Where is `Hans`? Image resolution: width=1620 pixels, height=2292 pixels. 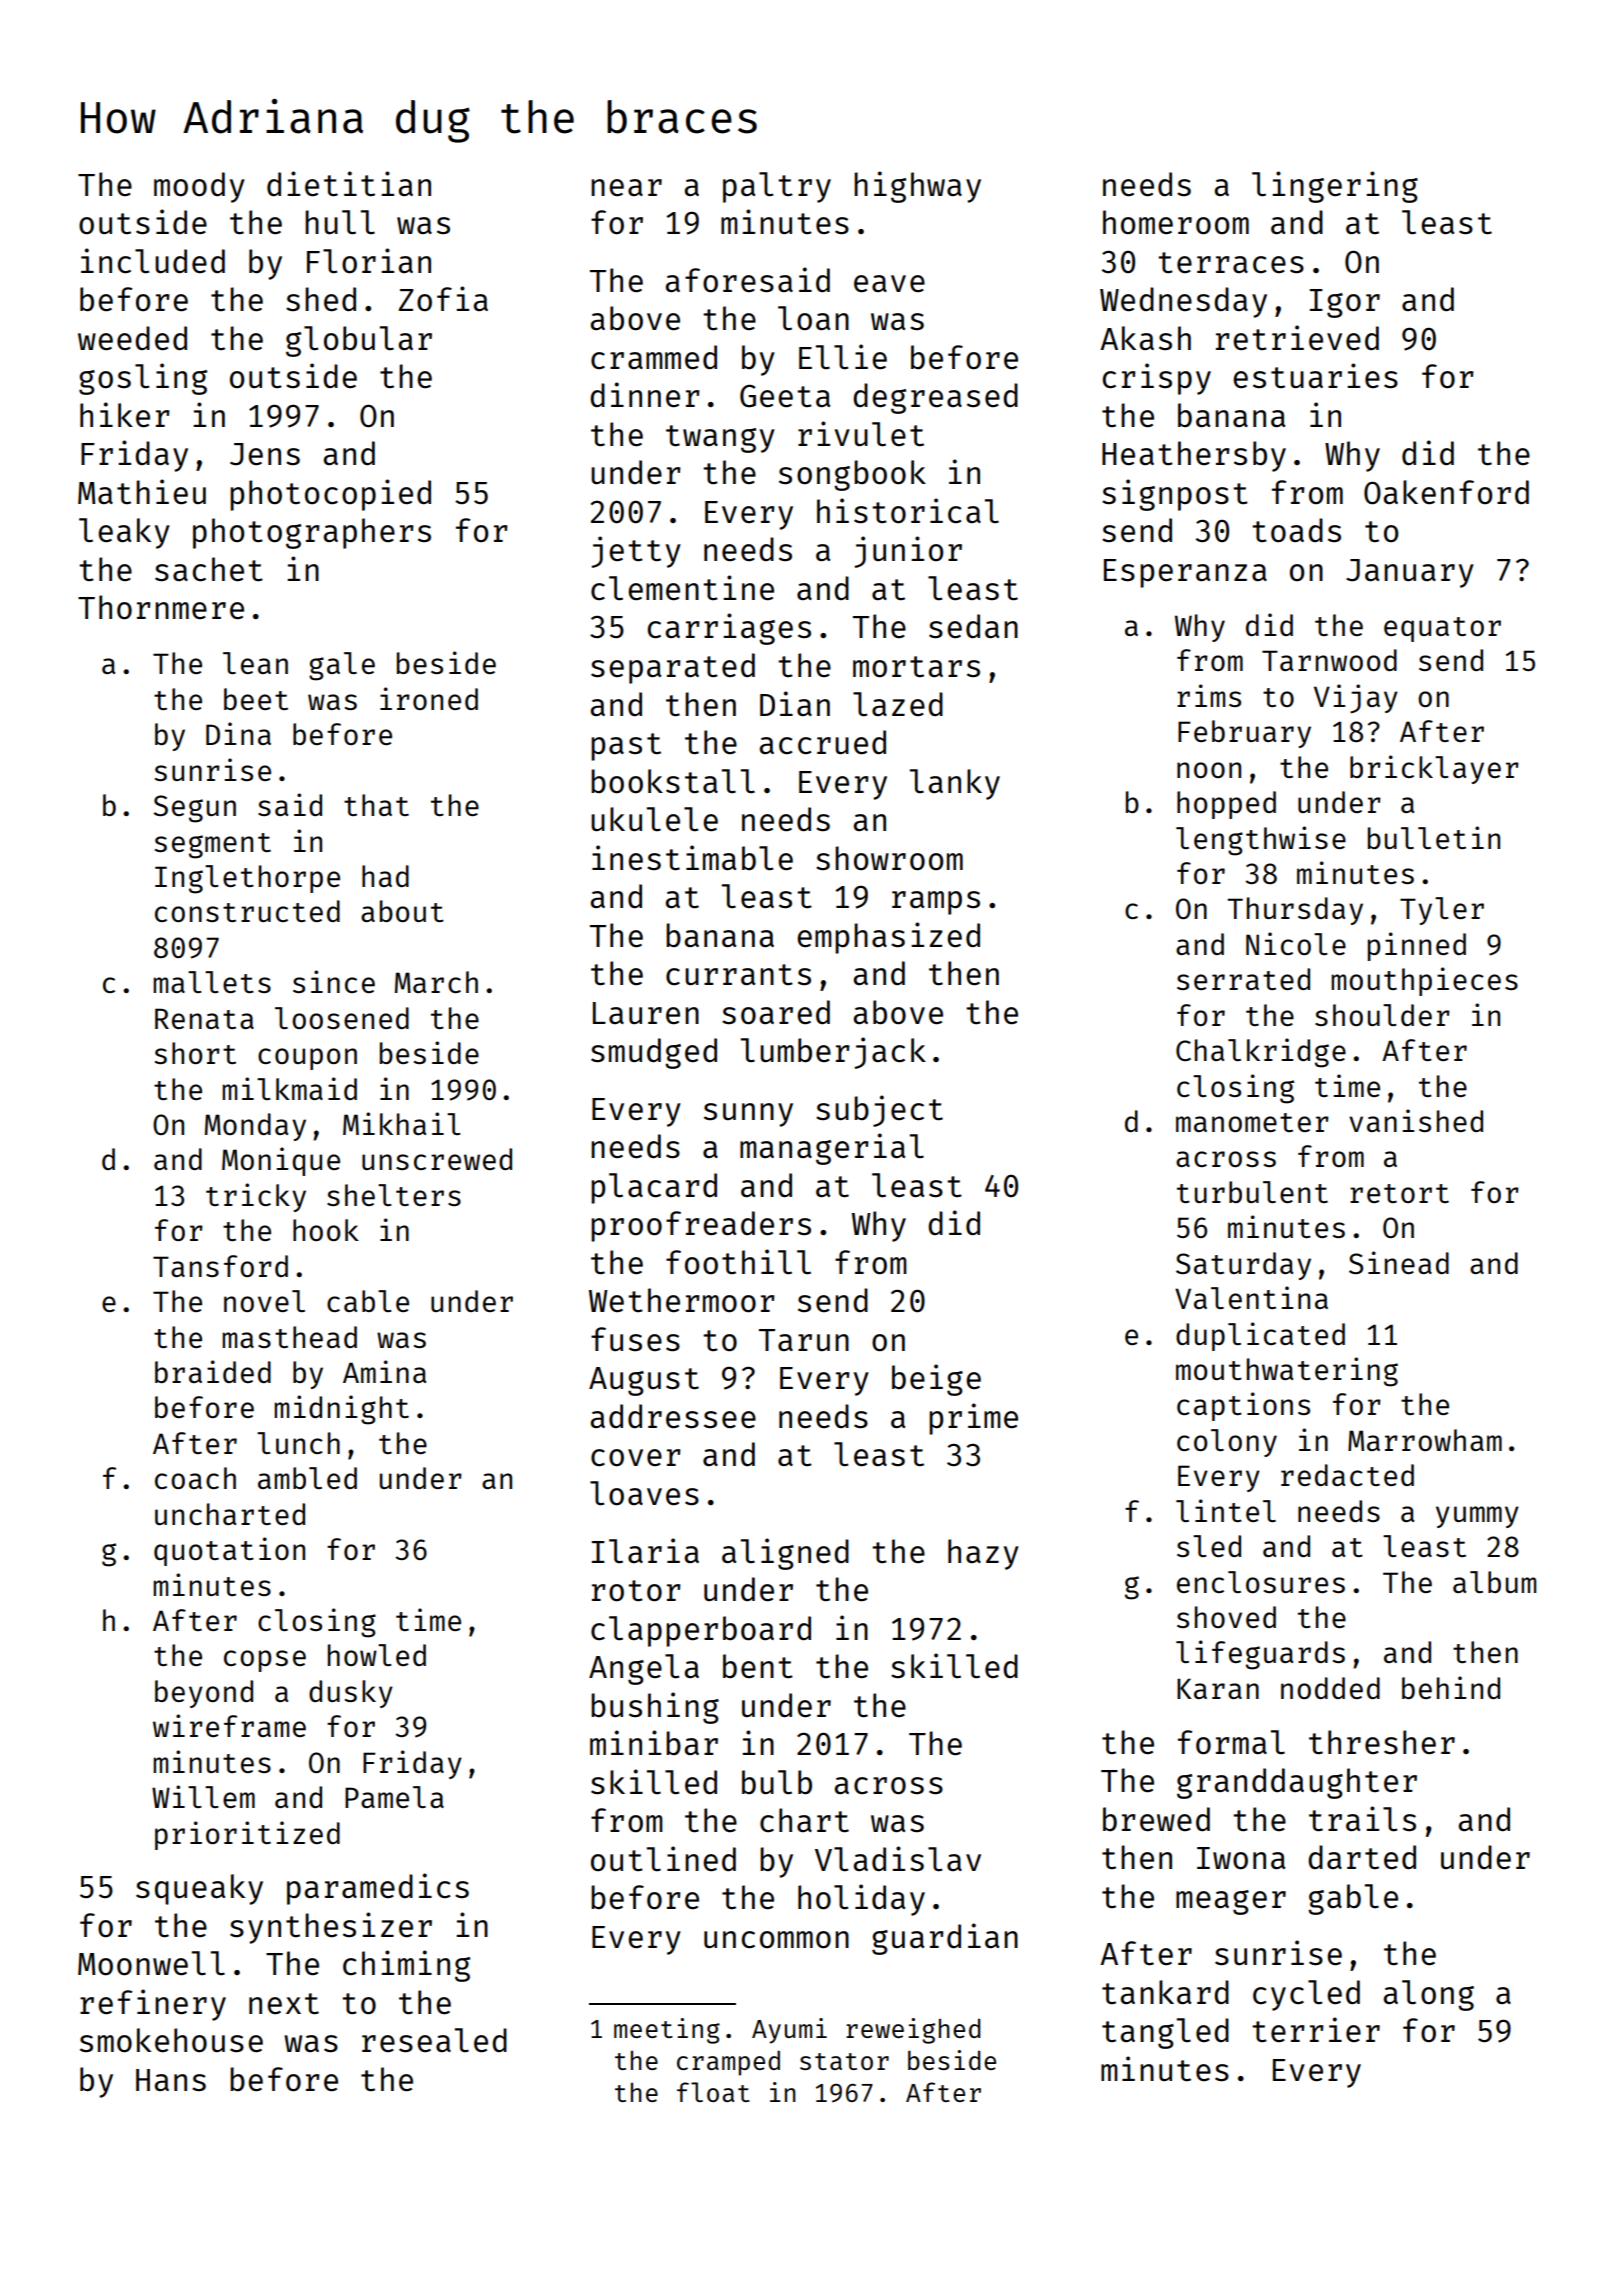
Hans is located at coordinates (171, 2080).
